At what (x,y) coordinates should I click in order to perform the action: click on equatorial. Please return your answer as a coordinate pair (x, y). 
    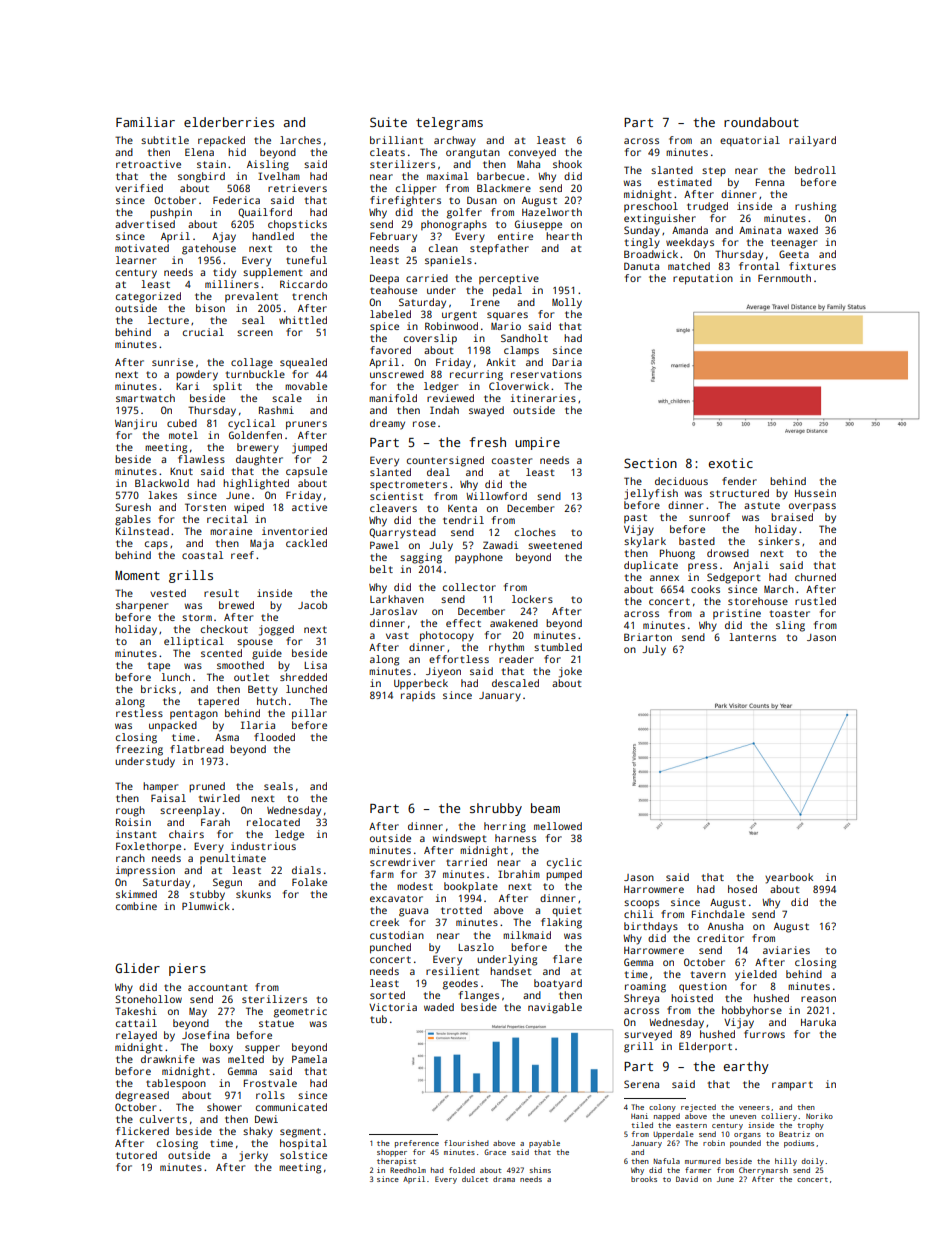
    Looking at the image, I should click on (750, 141).
